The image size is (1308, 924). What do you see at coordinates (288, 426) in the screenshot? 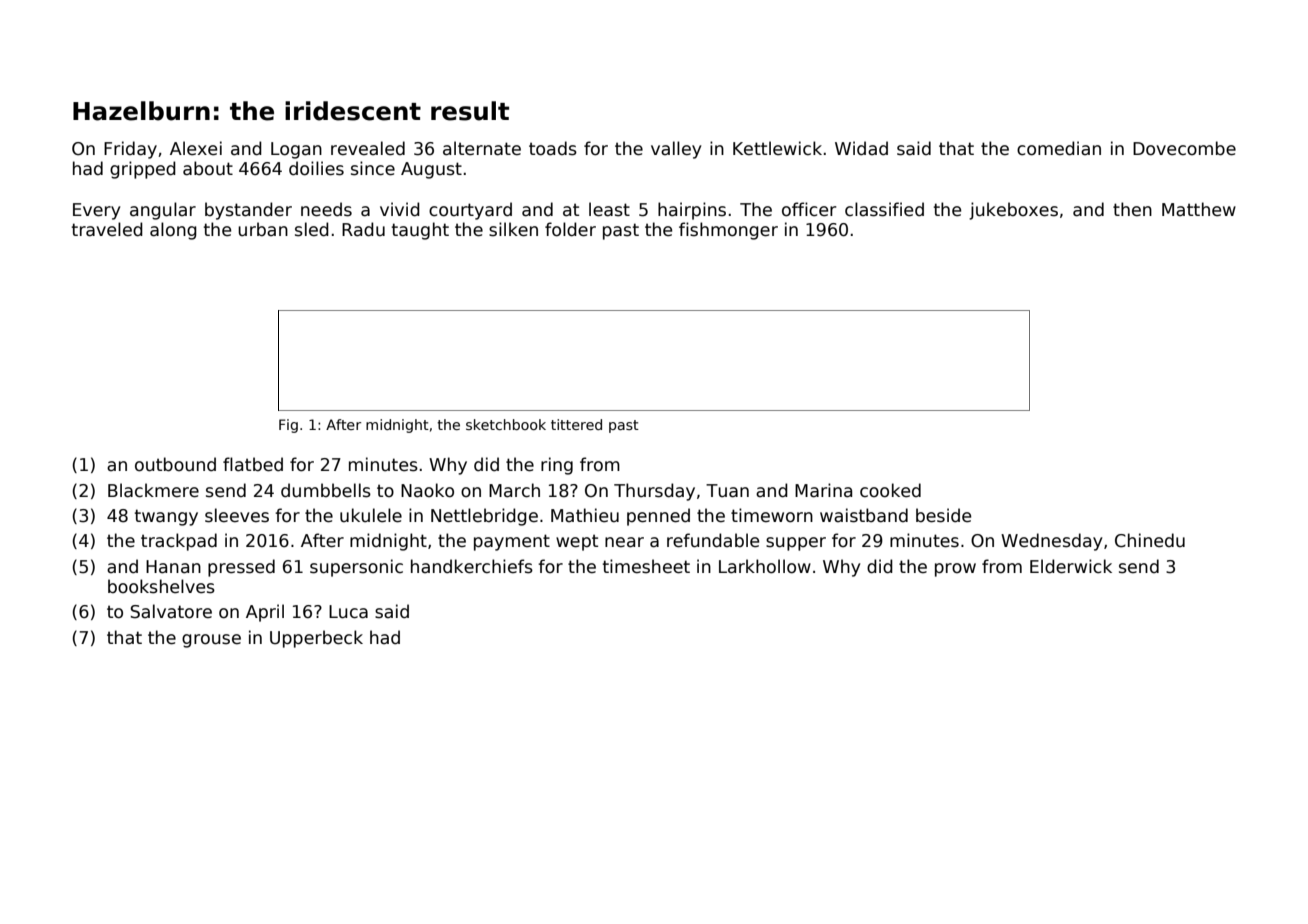
I see `Fig` at bounding box center [288, 426].
